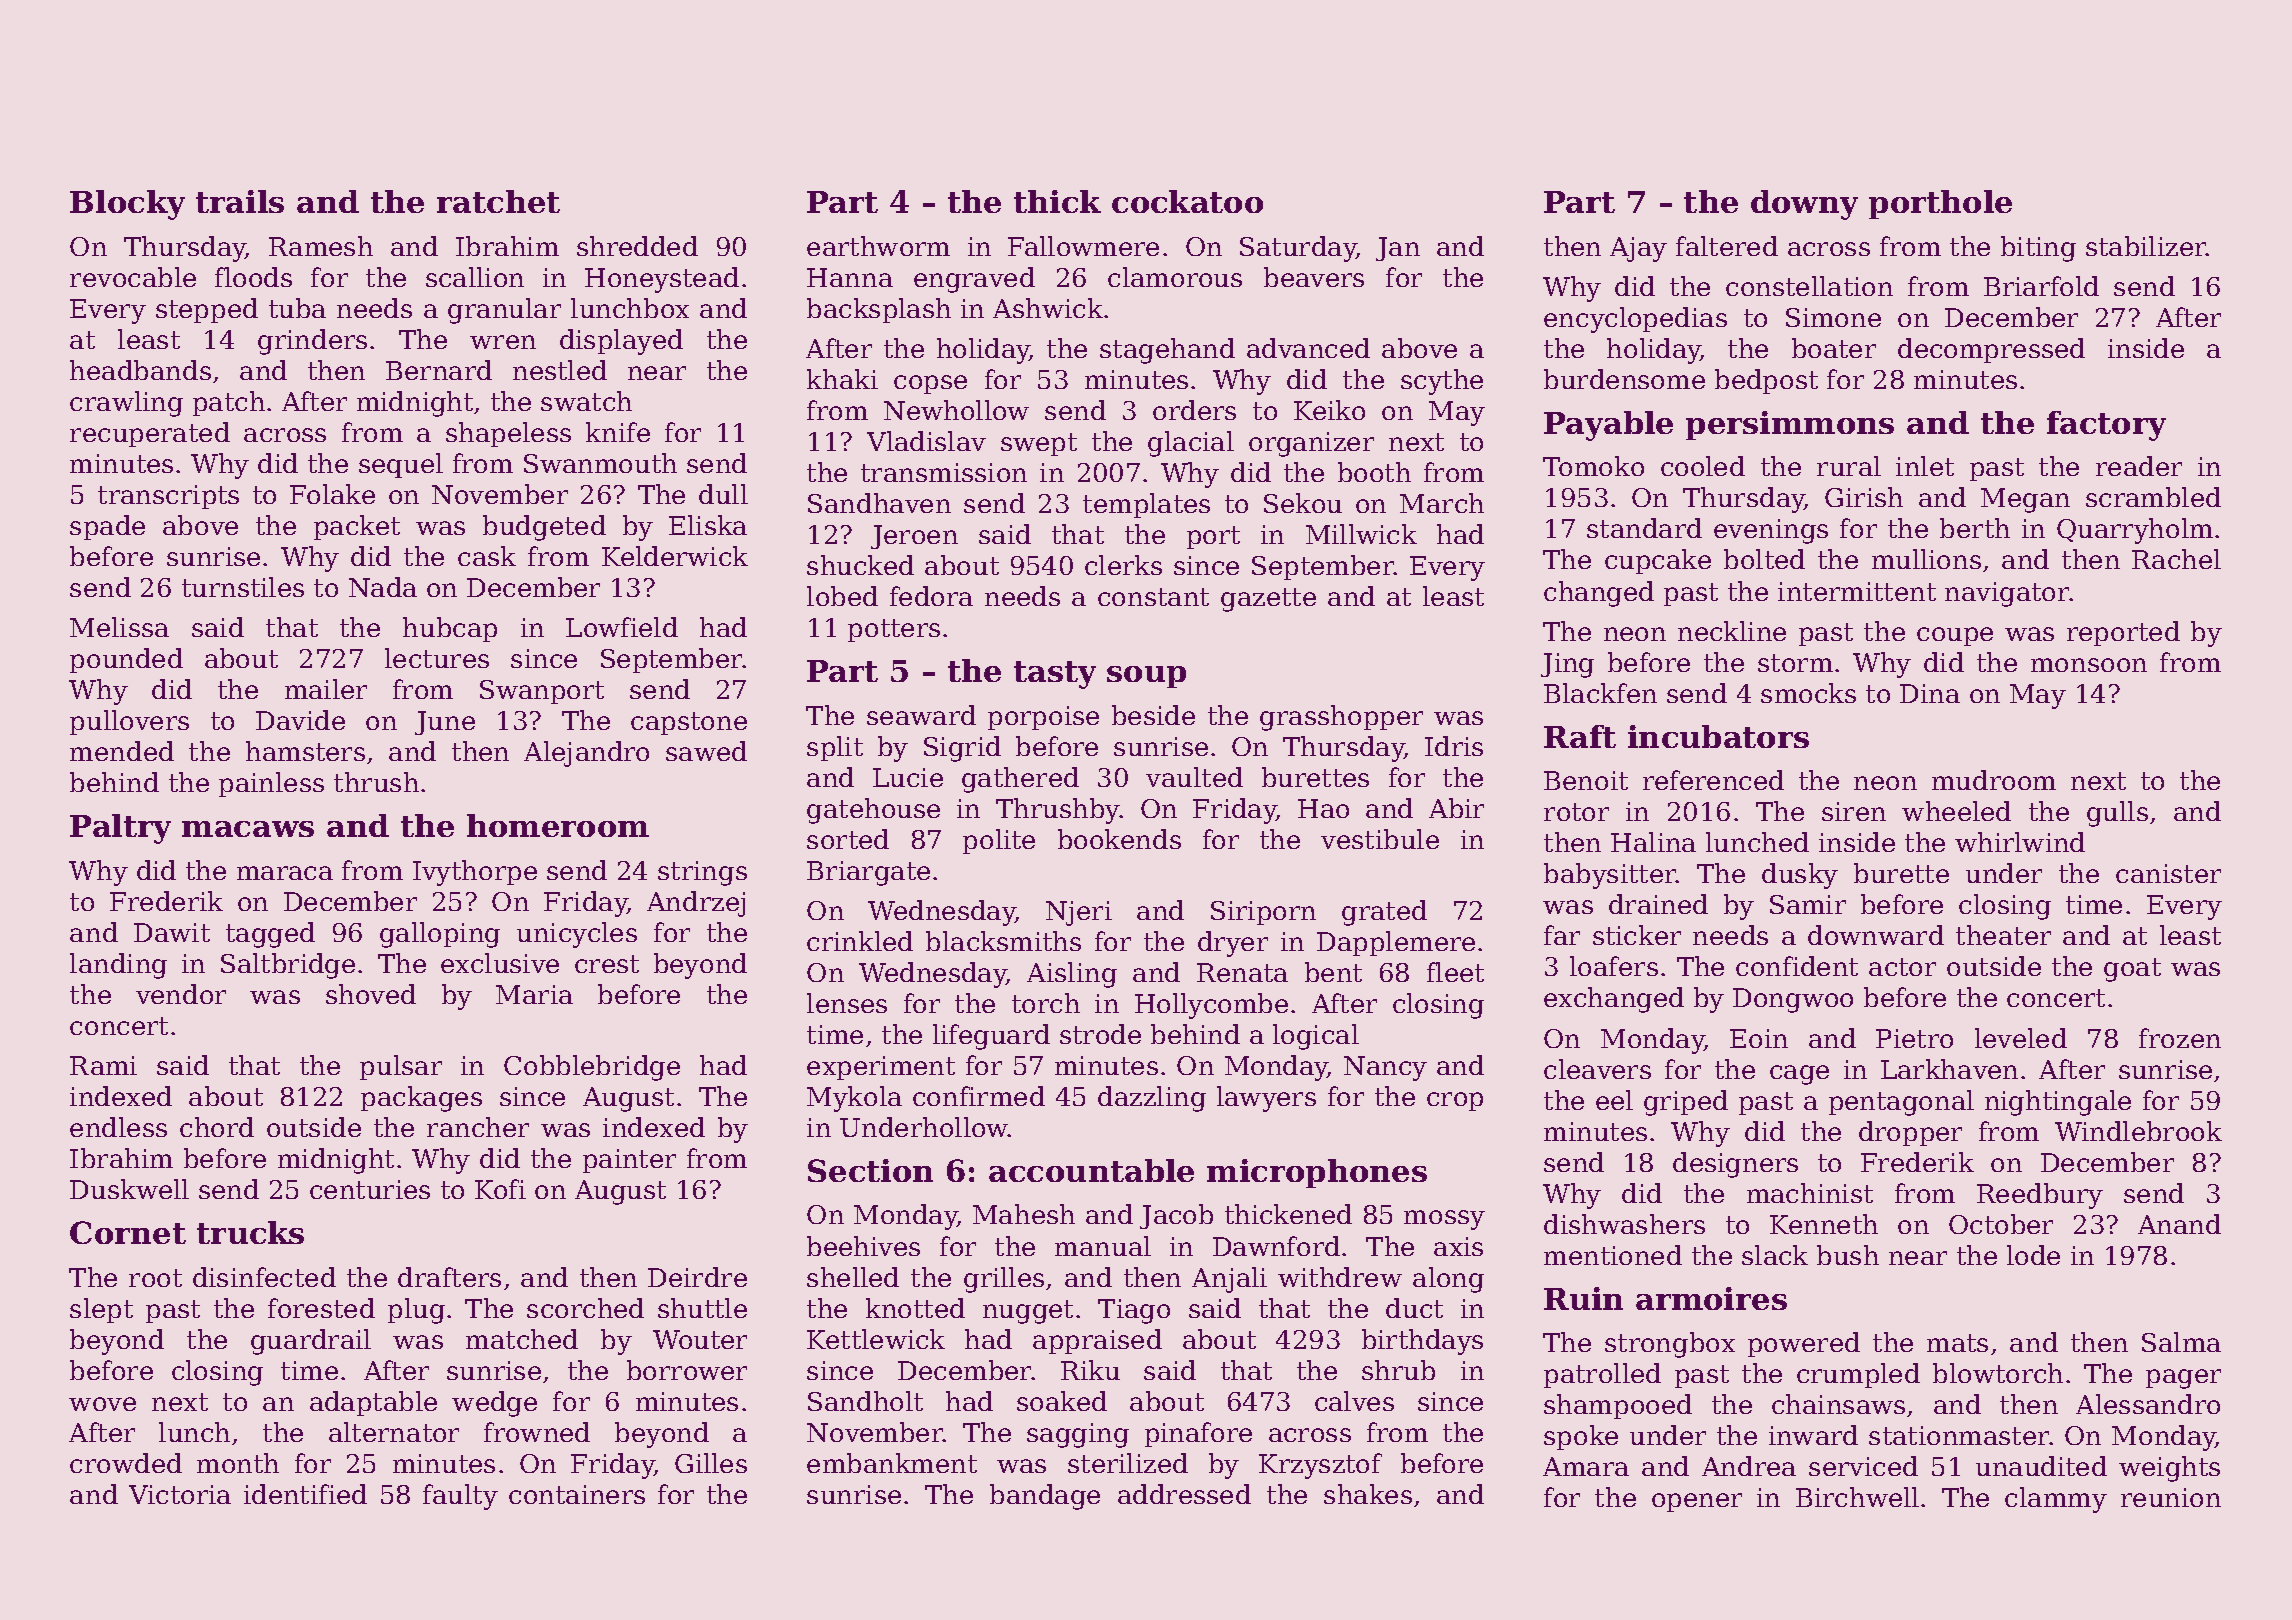  I want to click on biting, so click(2038, 249).
